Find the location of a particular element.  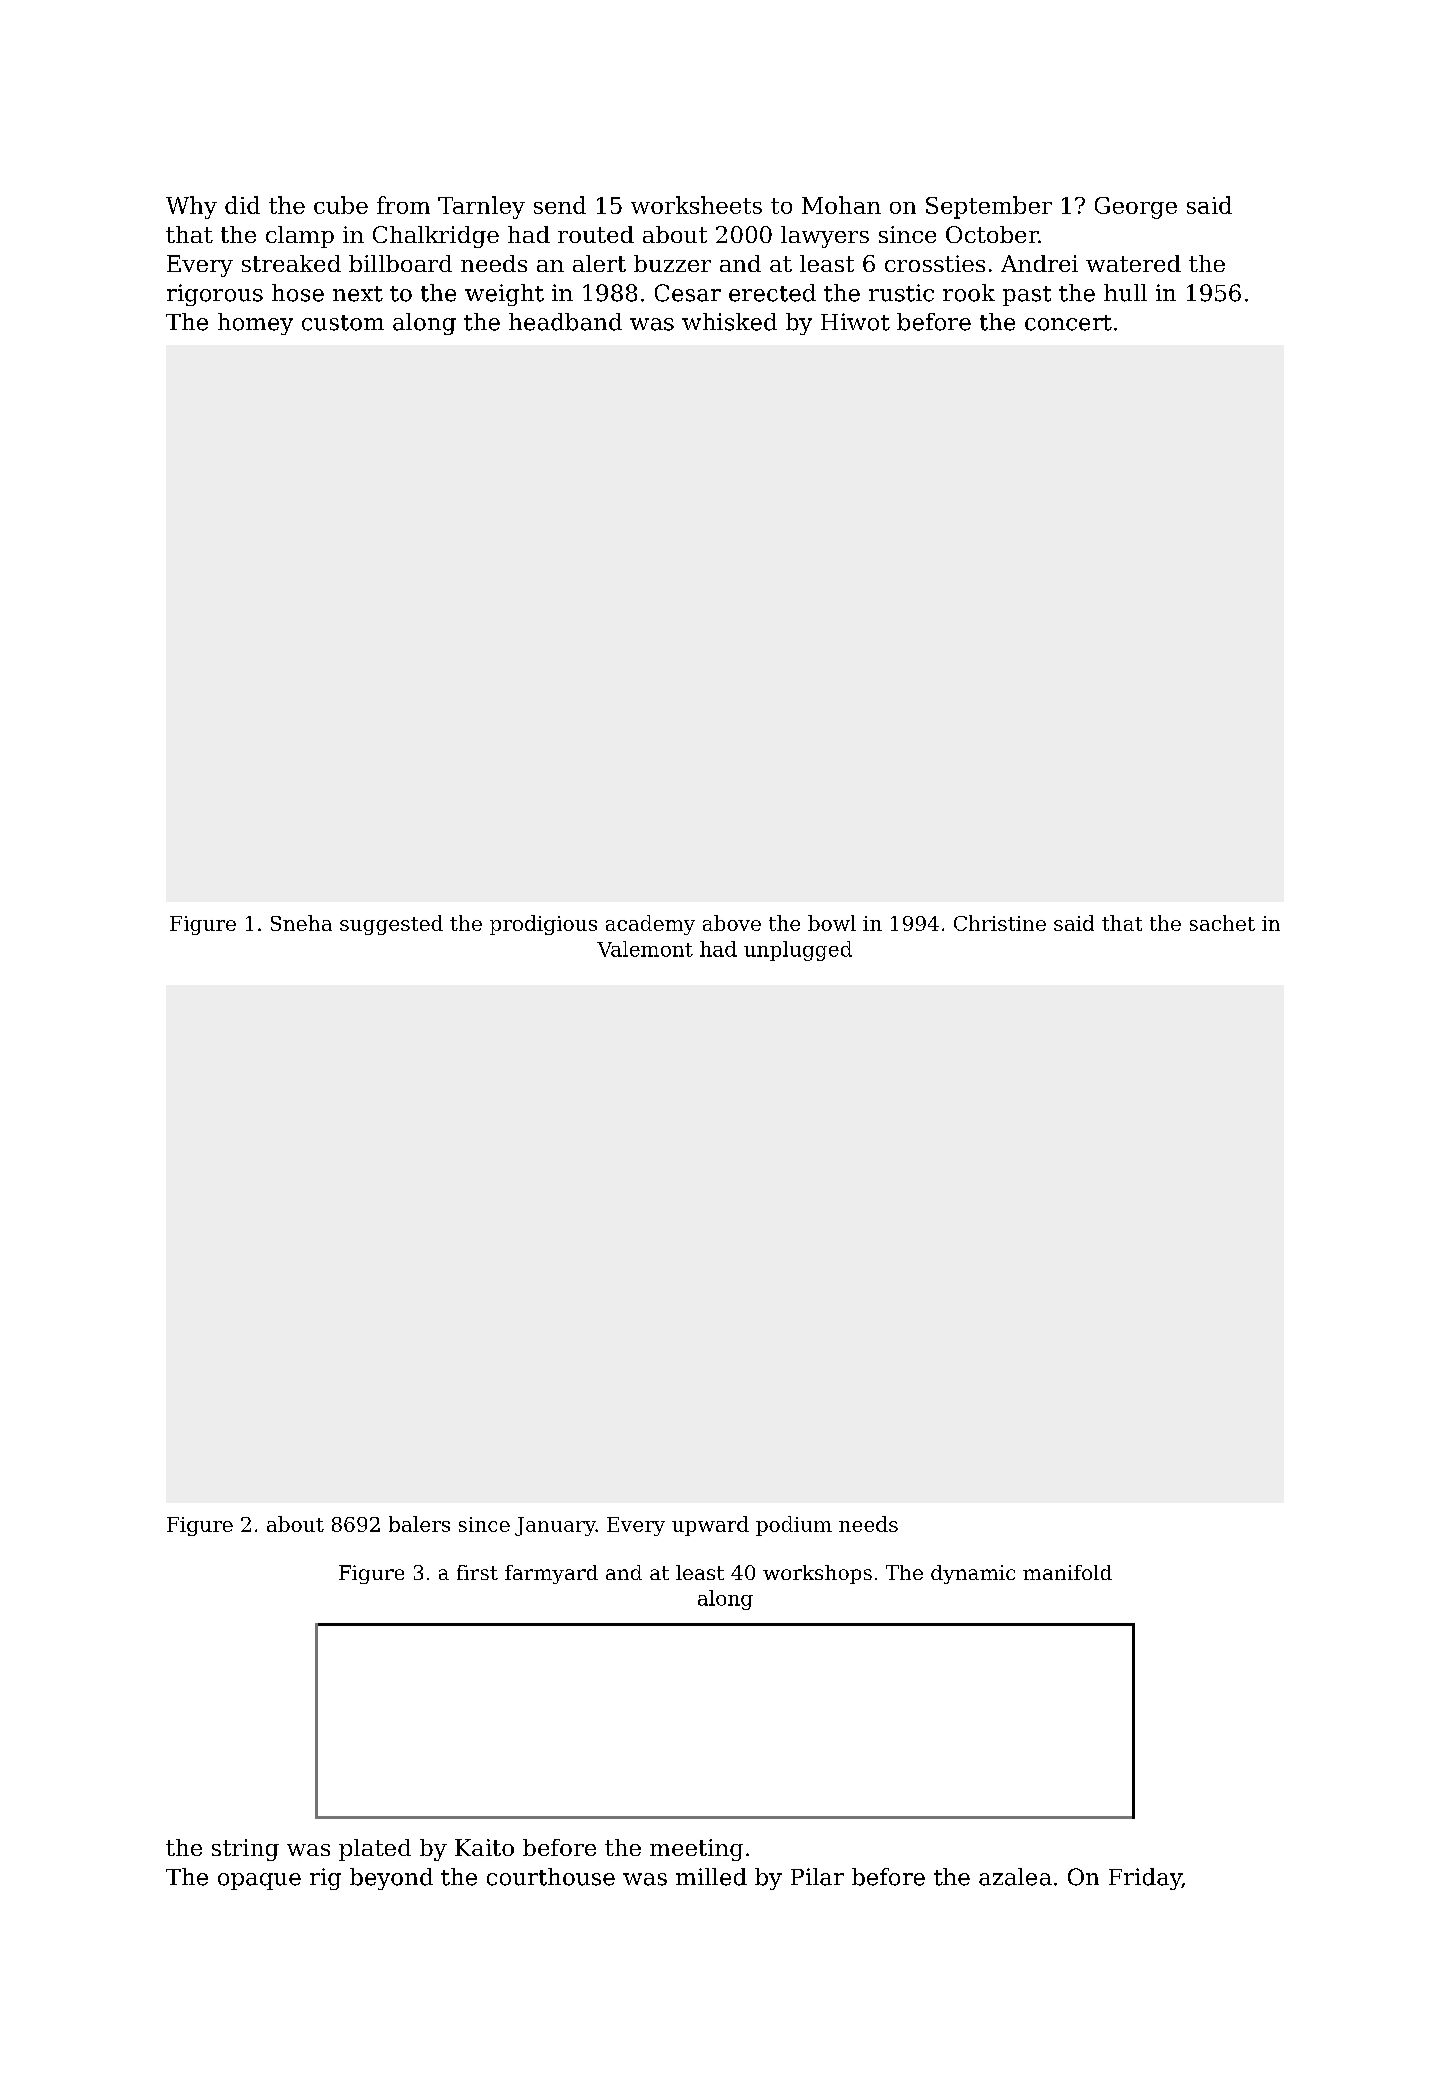

Pilar is located at coordinates (817, 1877).
